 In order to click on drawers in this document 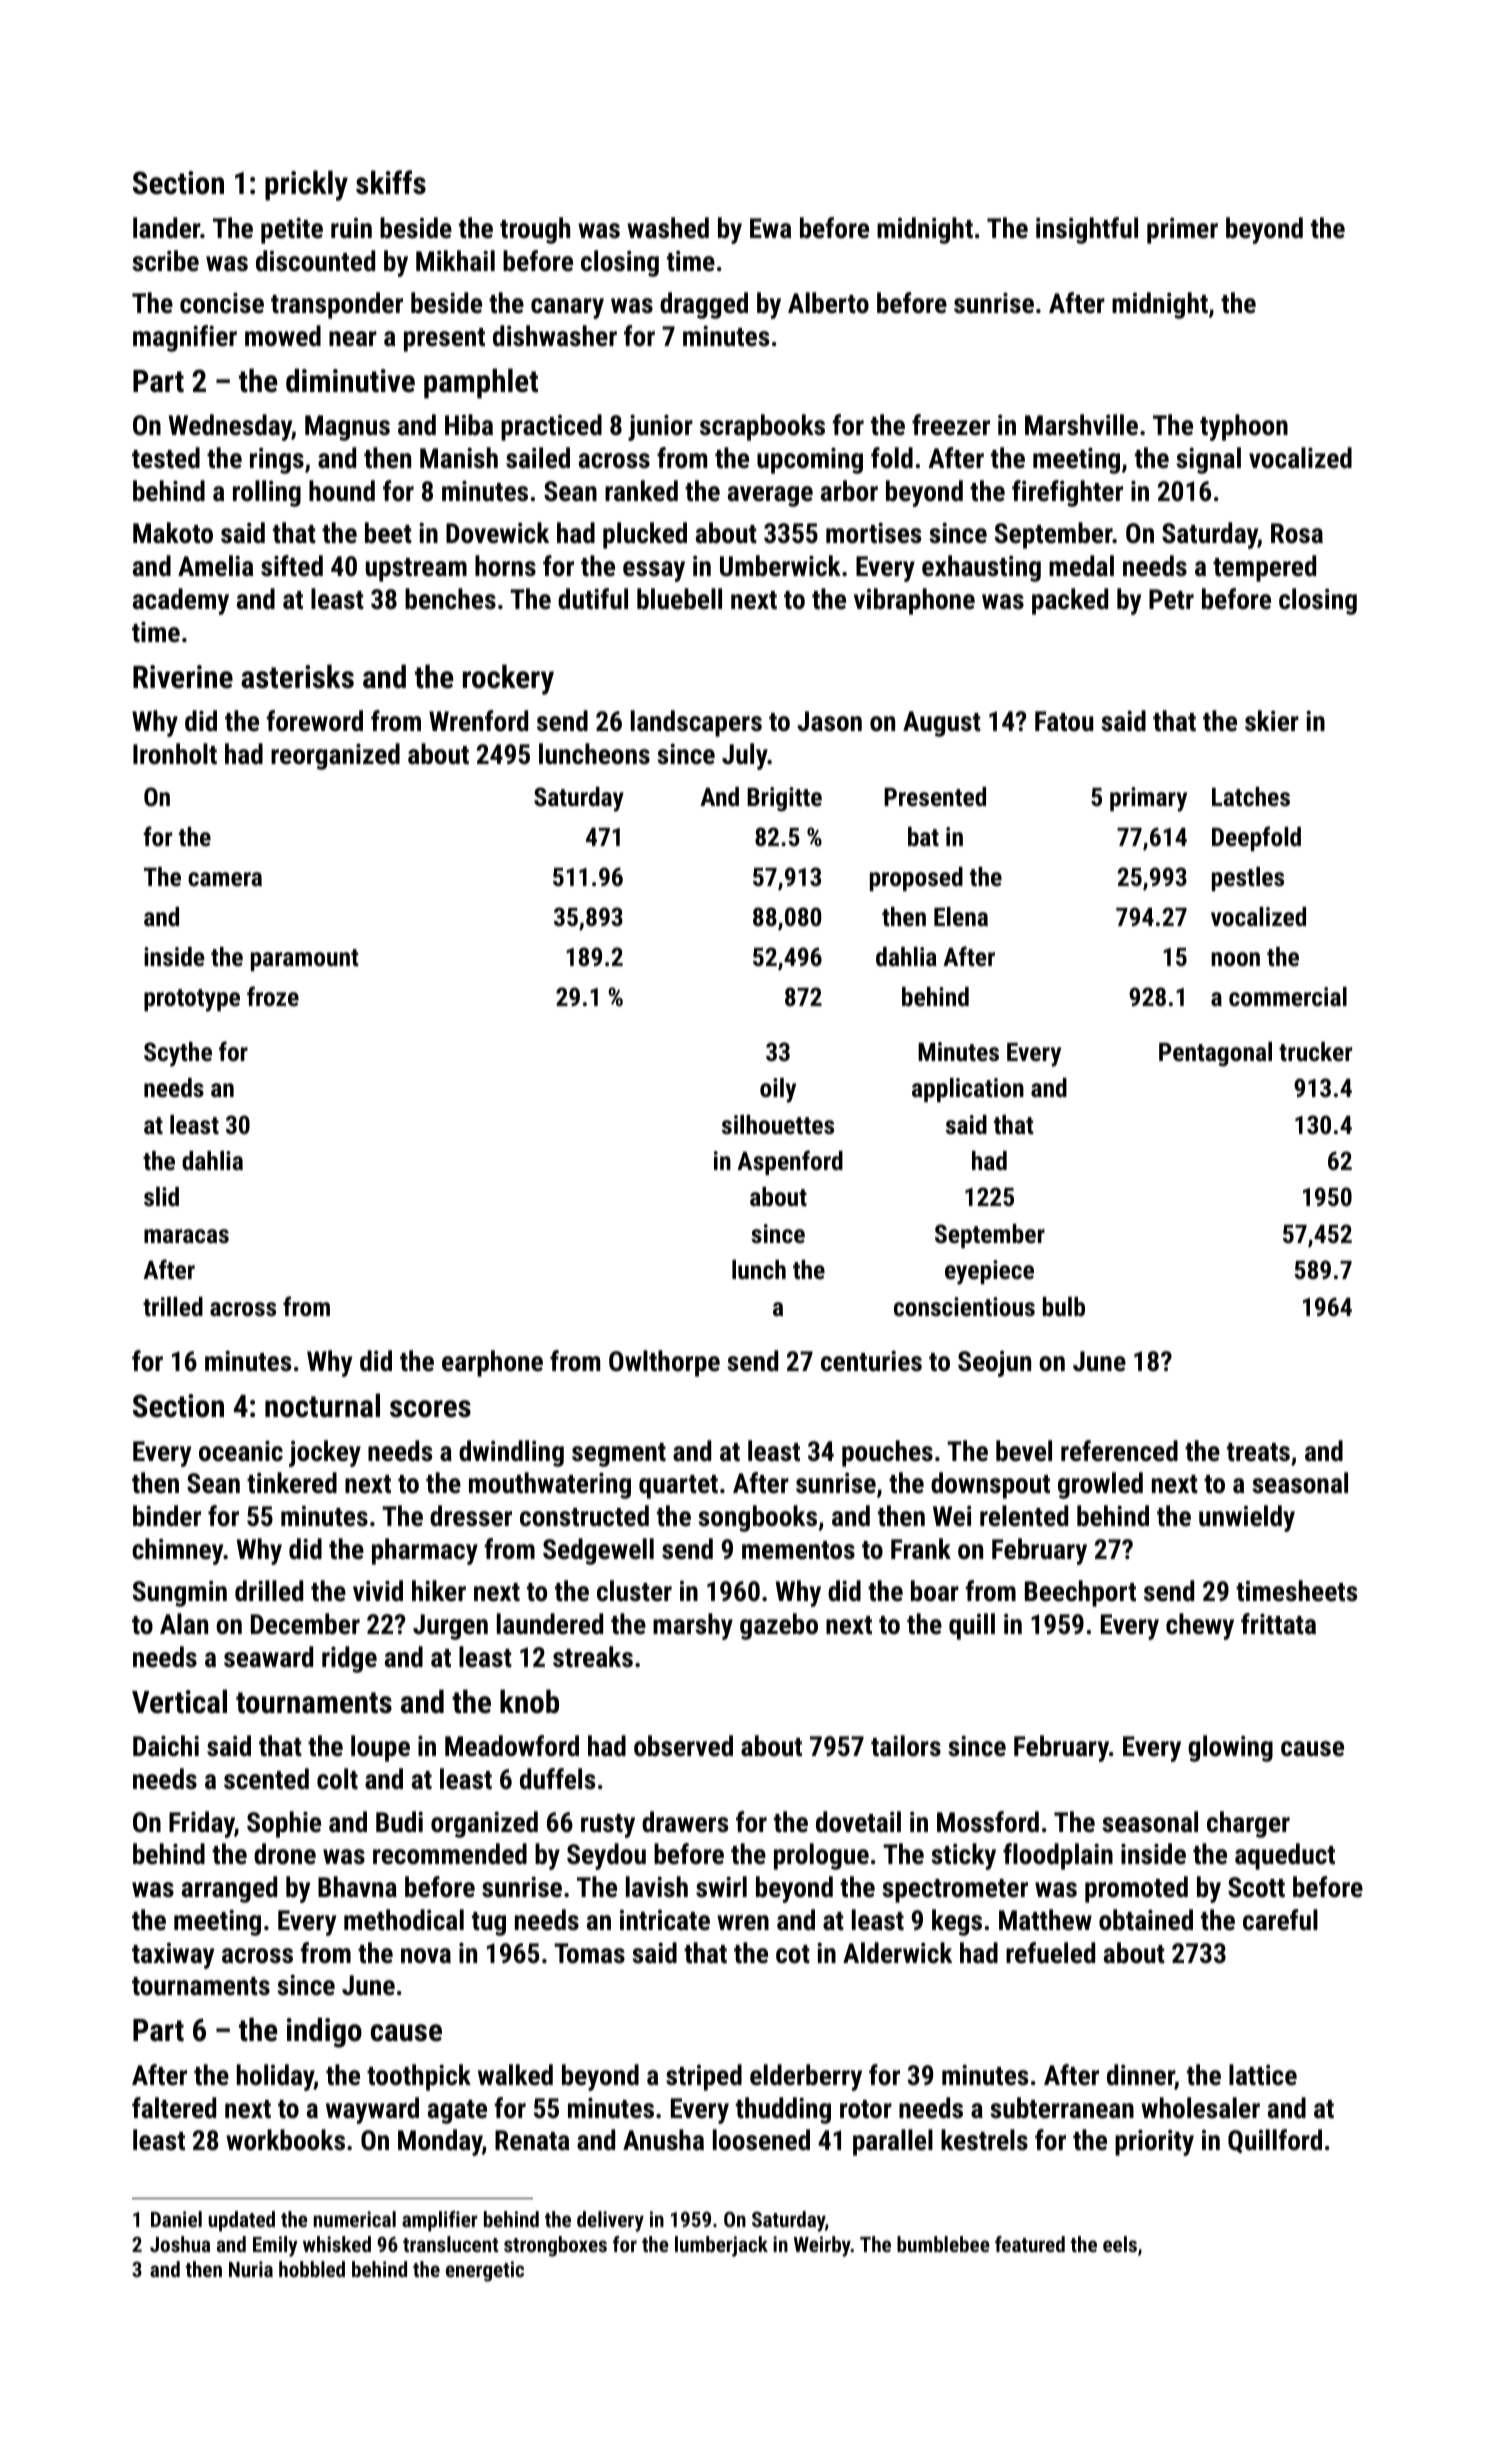, I will do `click(685, 1822)`.
